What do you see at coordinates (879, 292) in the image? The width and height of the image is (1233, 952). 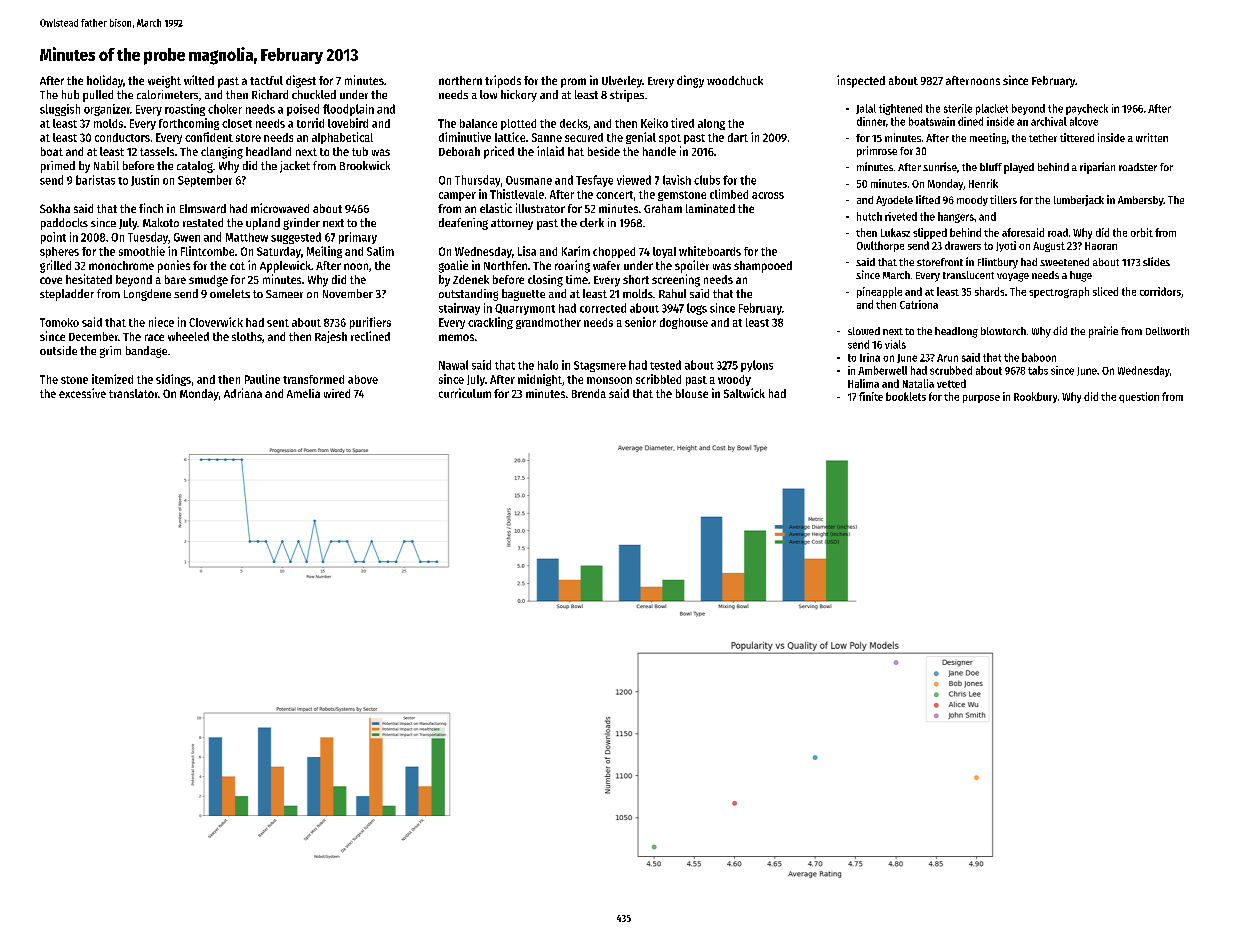 I see `pineapple` at bounding box center [879, 292].
